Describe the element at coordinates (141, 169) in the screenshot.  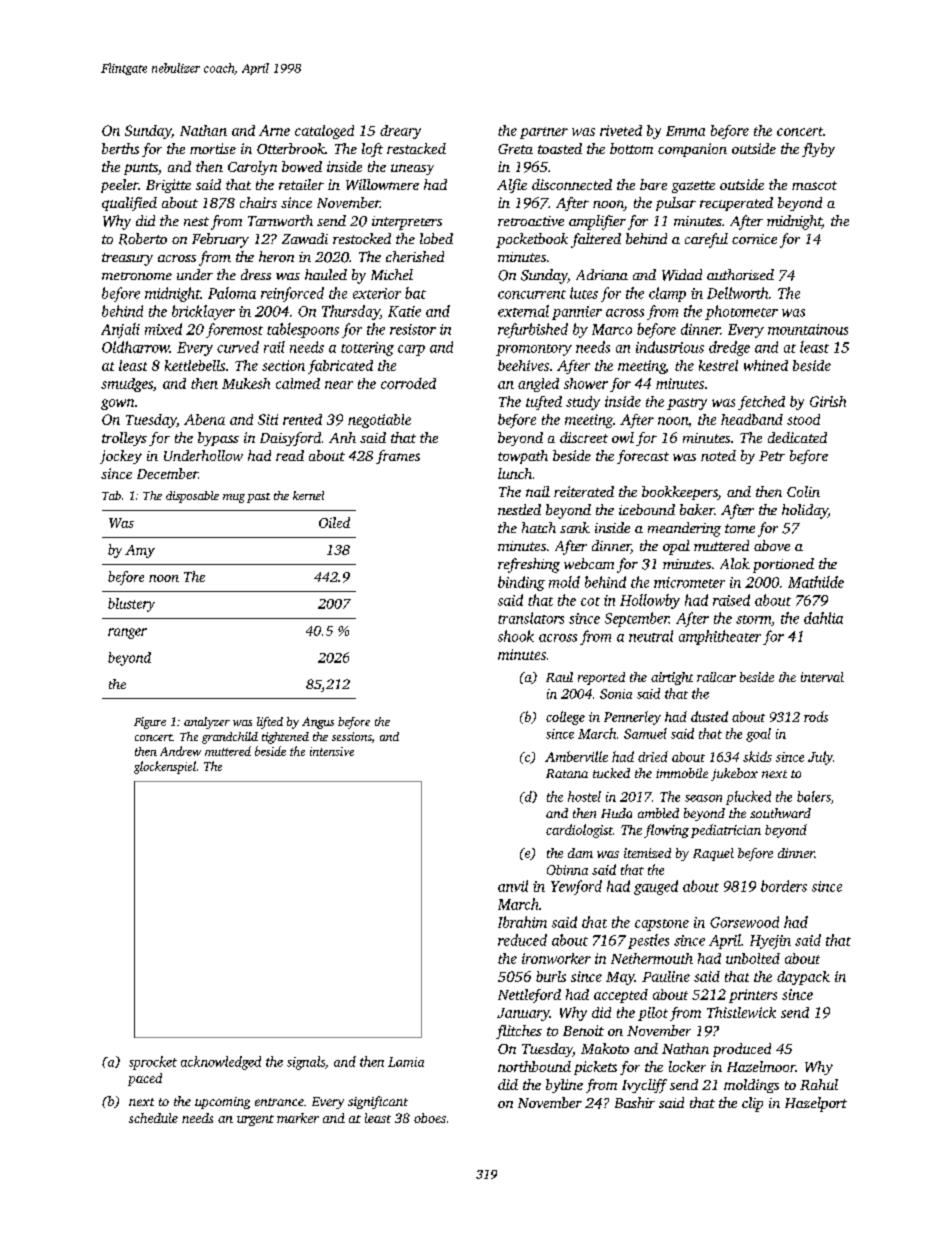
I see `punts` at that location.
